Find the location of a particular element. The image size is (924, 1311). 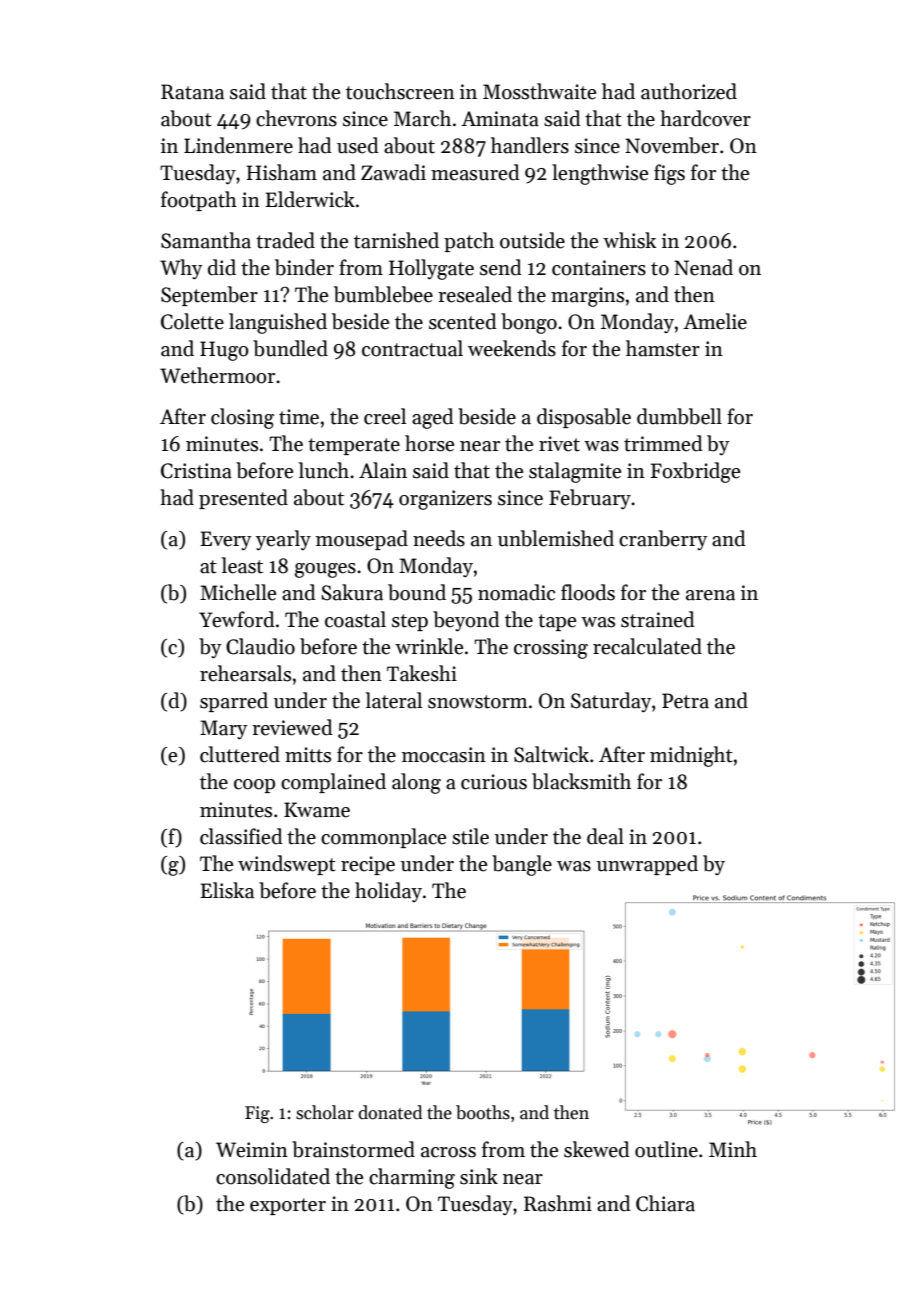

chevrons is located at coordinates (296, 118).
